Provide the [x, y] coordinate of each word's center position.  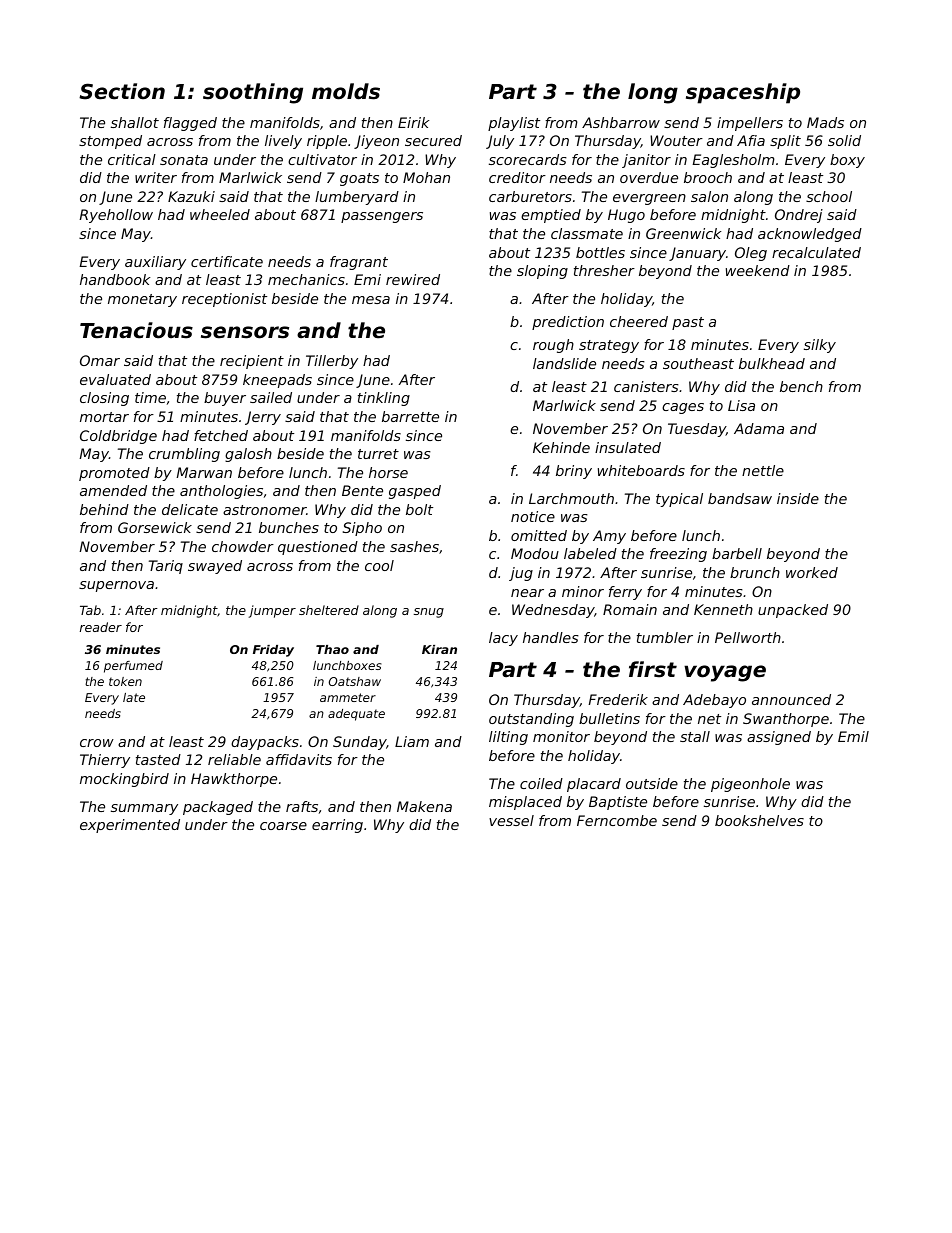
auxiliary [155, 263]
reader [101, 627]
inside [798, 498]
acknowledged [810, 235]
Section [122, 91]
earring [337, 826]
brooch [708, 177]
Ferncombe [617, 820]
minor [583, 591]
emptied [551, 216]
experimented [130, 826]
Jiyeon [376, 142]
